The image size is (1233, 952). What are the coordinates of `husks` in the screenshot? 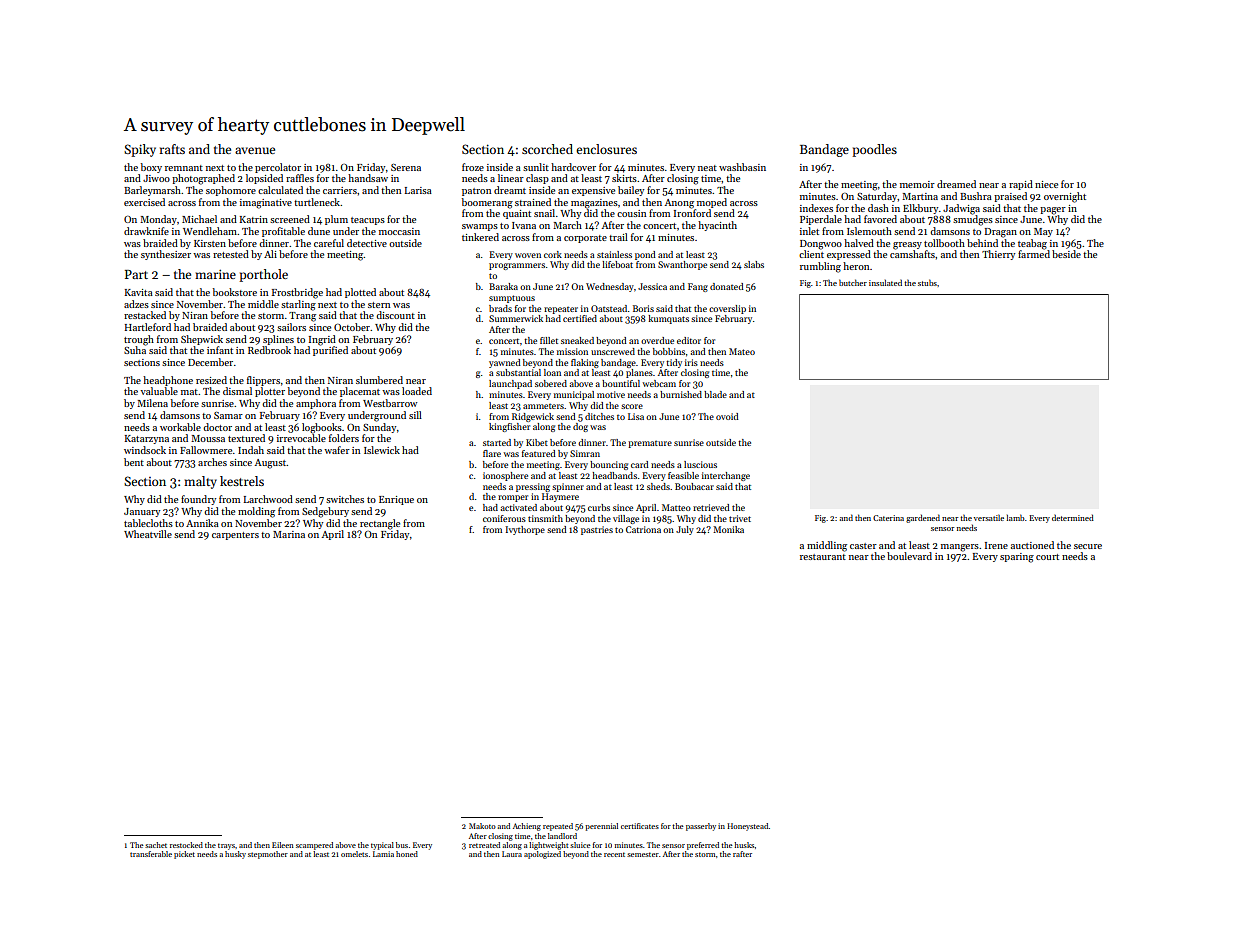 It's located at (744, 845).
